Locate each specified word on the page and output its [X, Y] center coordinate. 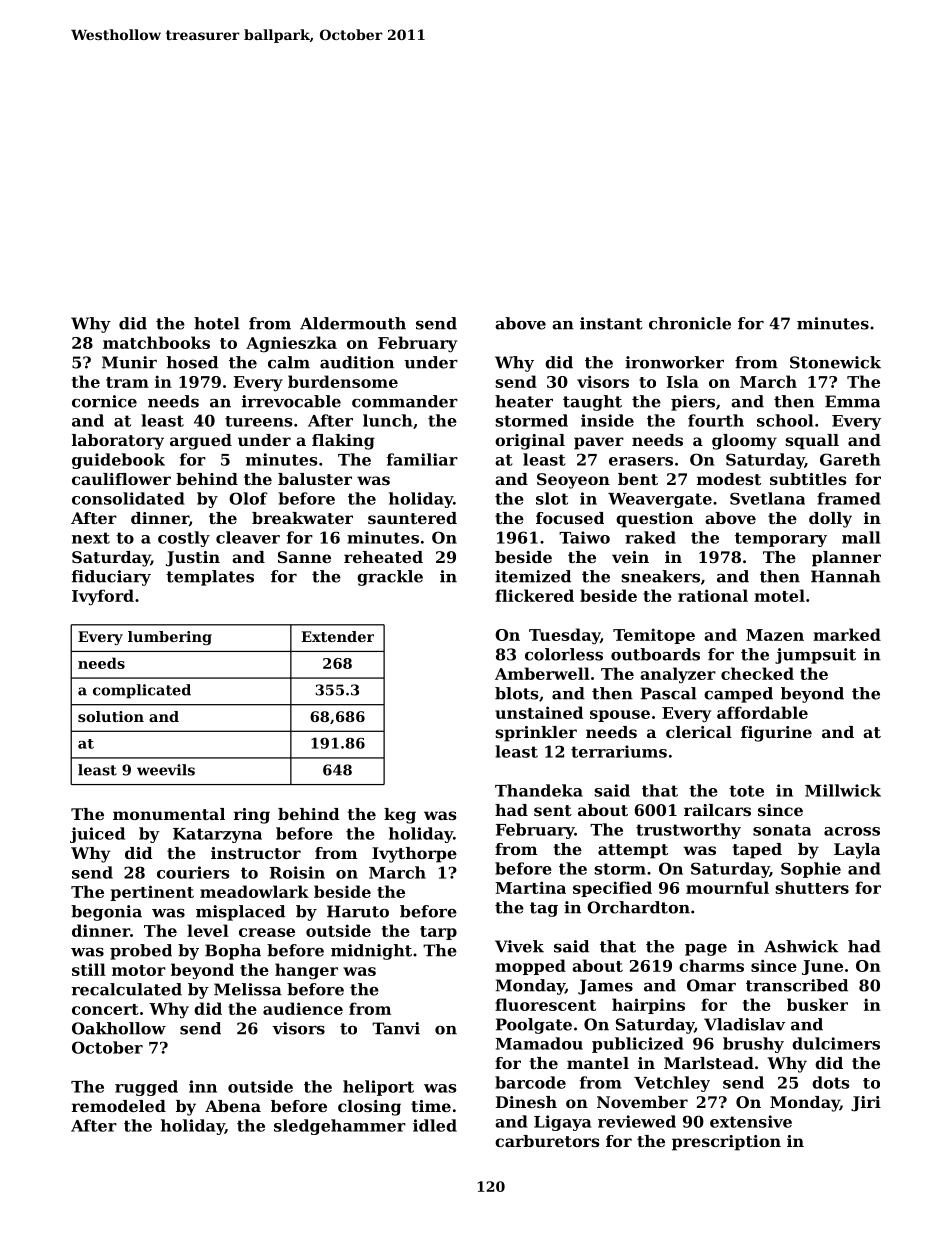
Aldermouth [353, 323]
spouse [620, 716]
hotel [217, 323]
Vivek [519, 946]
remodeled [119, 1106]
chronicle [690, 323]
